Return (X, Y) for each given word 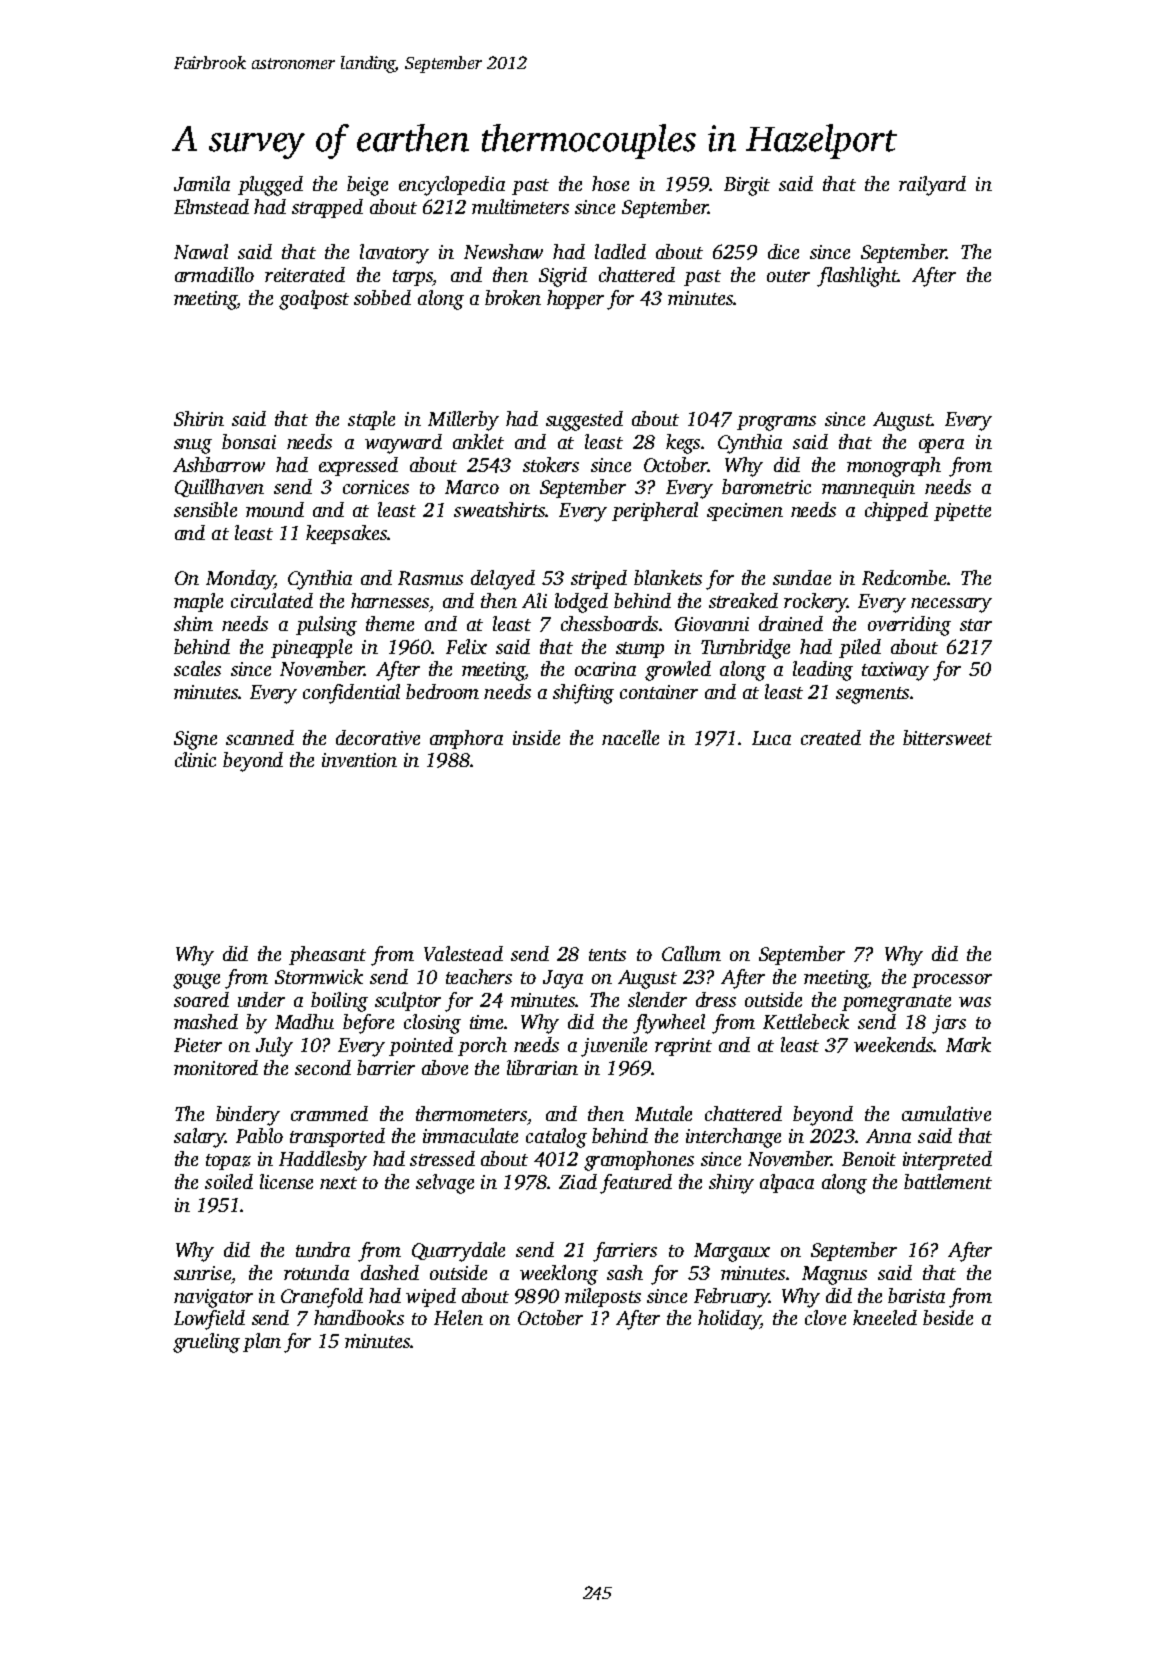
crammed (329, 1113)
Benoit (869, 1159)
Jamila (202, 183)
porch (482, 1046)
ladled (620, 251)
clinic (195, 759)
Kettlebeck (806, 1021)
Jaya (563, 979)
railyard (932, 186)
